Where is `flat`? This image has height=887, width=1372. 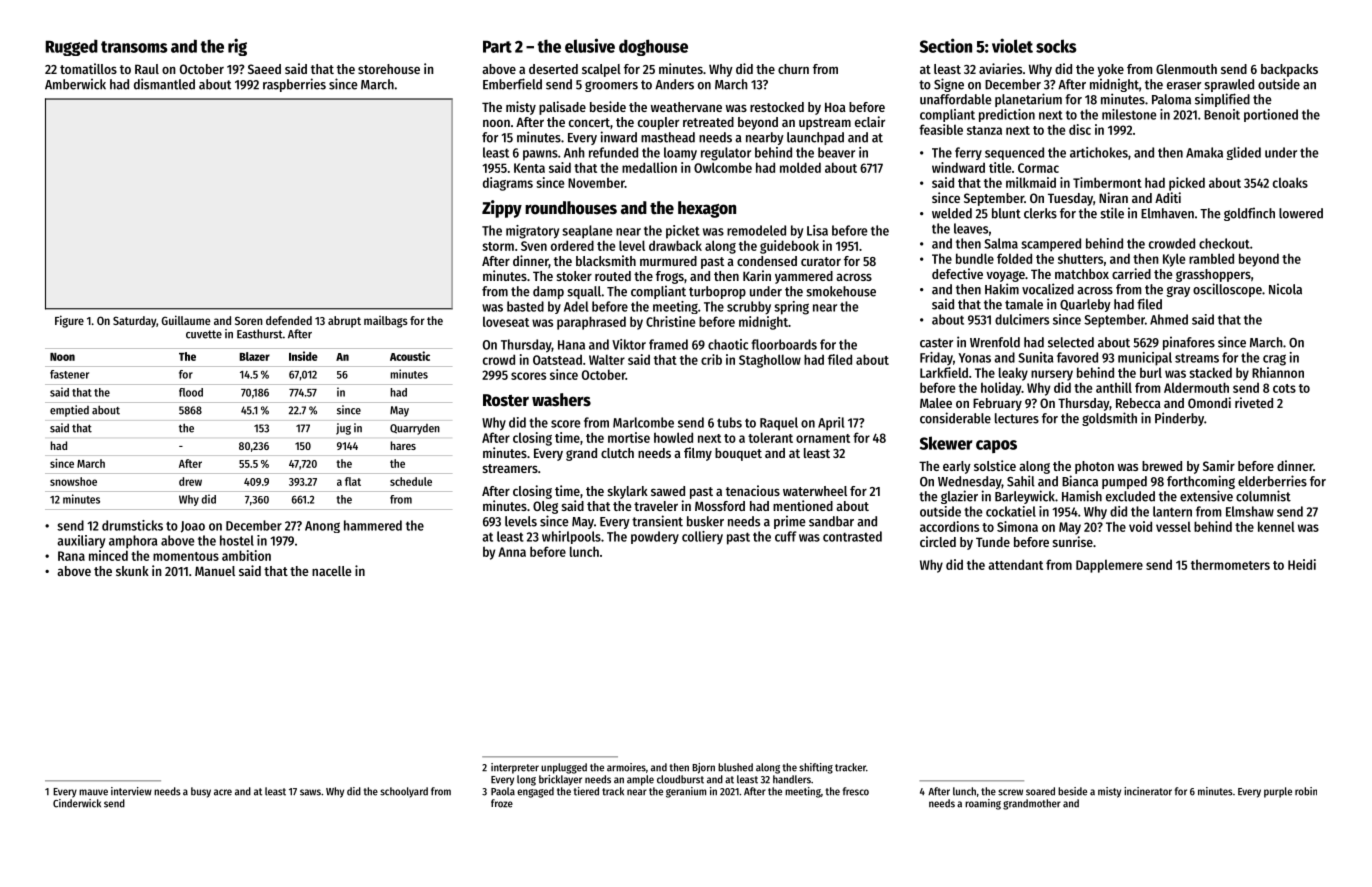
flat is located at coordinates (353, 481).
